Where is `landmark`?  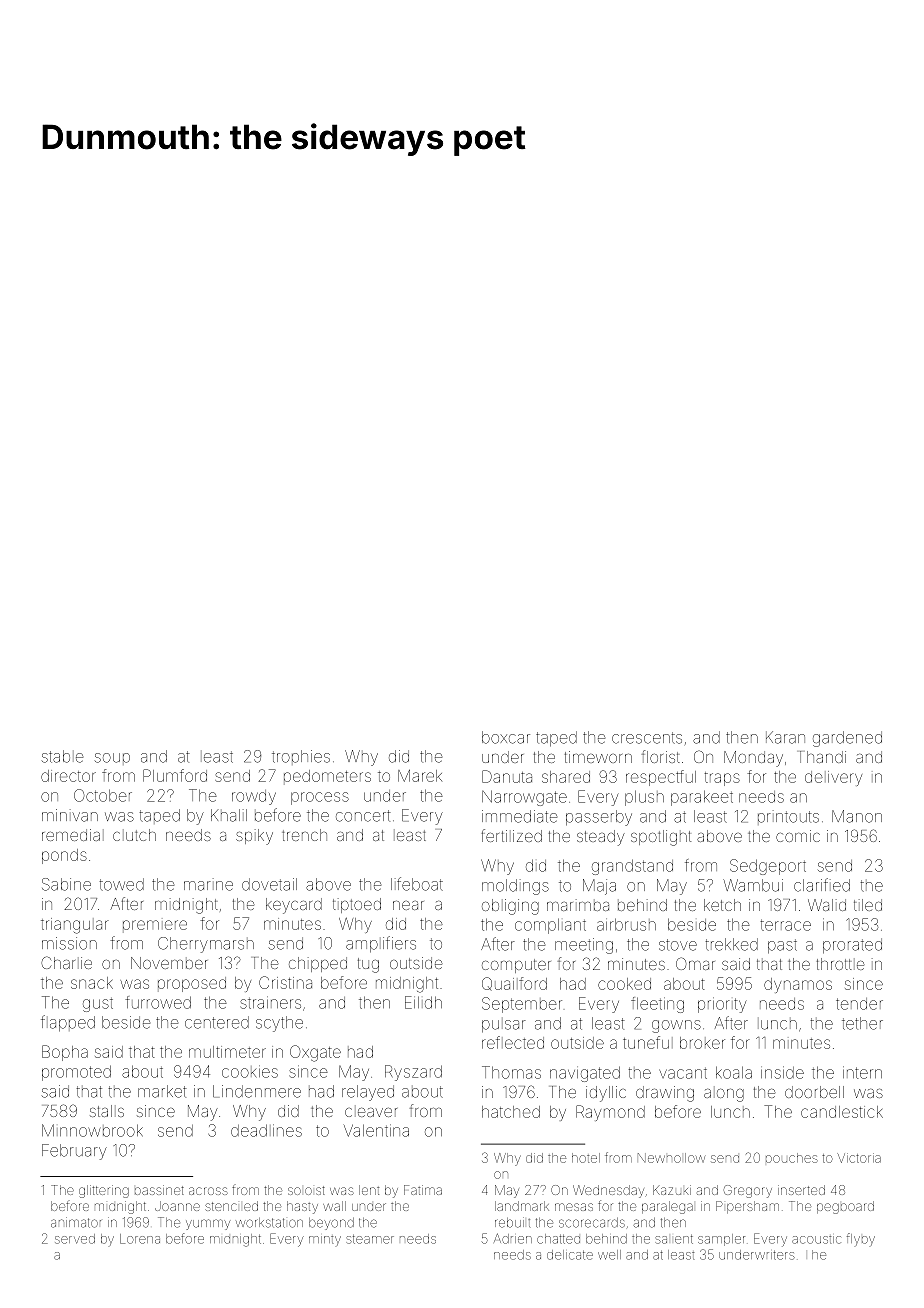 landmark is located at coordinates (522, 1206).
